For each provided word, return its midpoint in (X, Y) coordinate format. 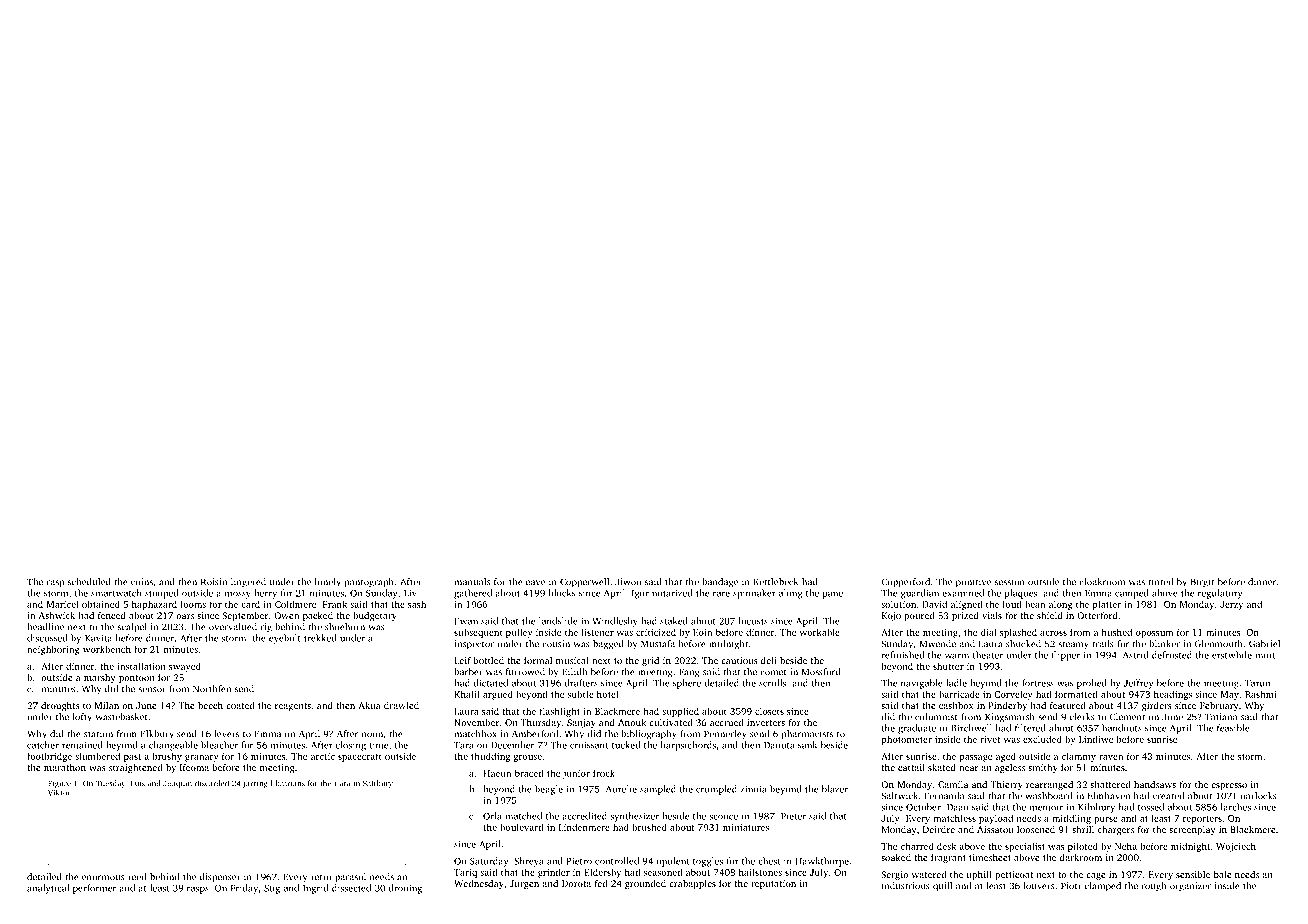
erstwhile (1232, 655)
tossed (1151, 807)
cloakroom (1102, 582)
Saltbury (378, 784)
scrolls (772, 683)
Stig (272, 889)
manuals (472, 582)
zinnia (753, 789)
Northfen (212, 689)
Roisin (214, 582)
